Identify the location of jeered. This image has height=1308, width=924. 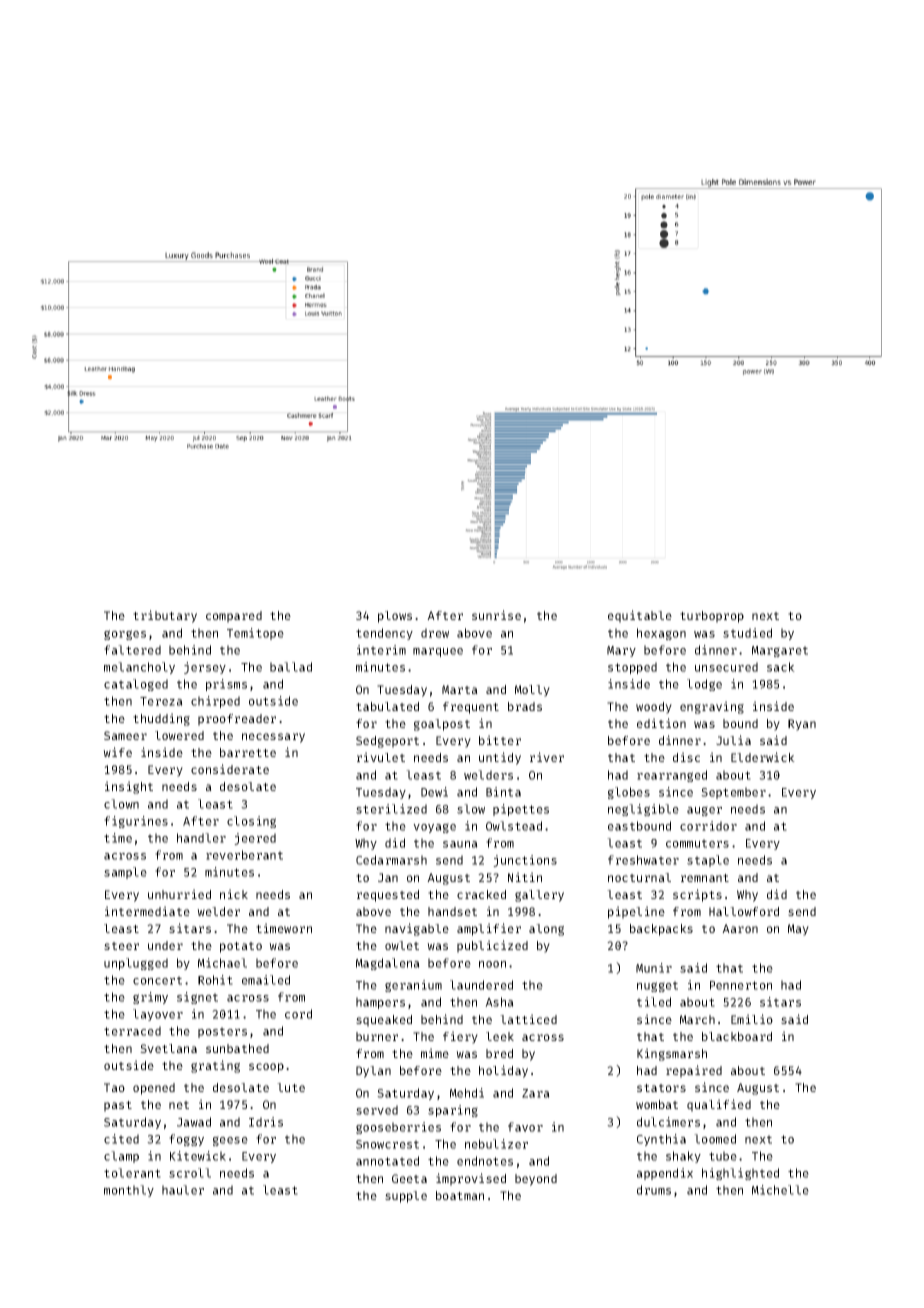
(255, 839).
